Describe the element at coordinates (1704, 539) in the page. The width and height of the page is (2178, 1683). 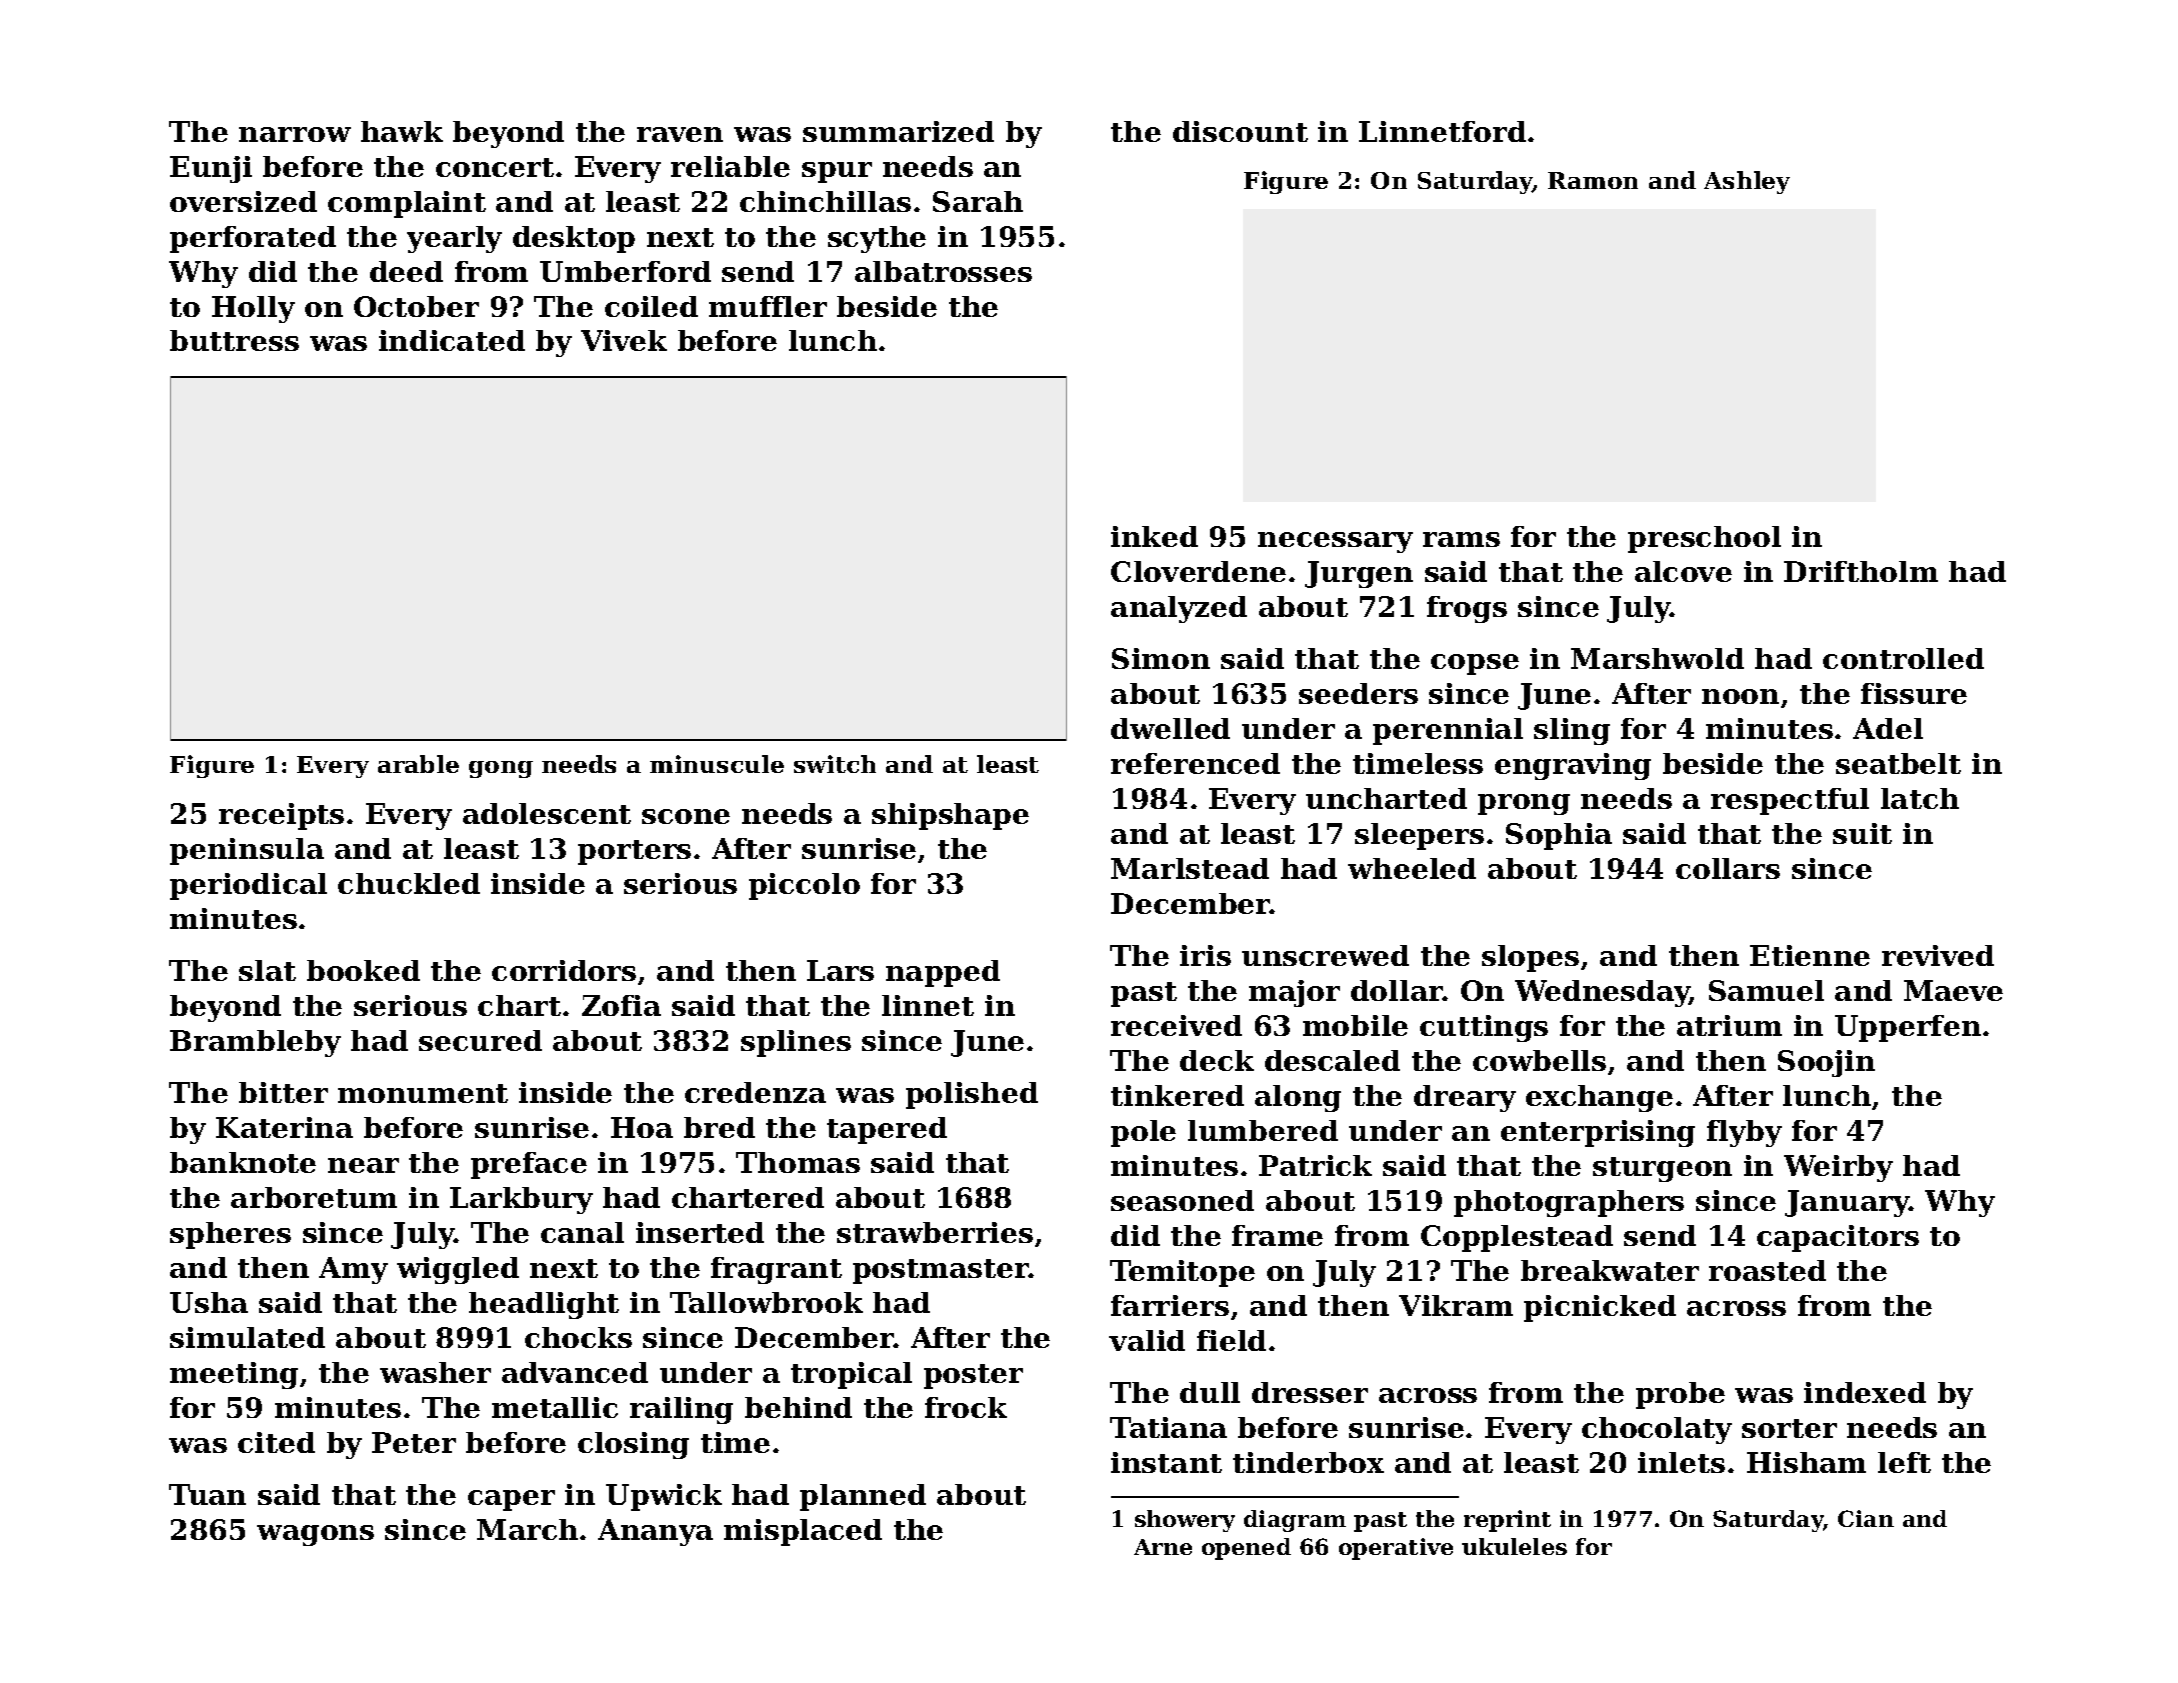
I see `preschool` at that location.
